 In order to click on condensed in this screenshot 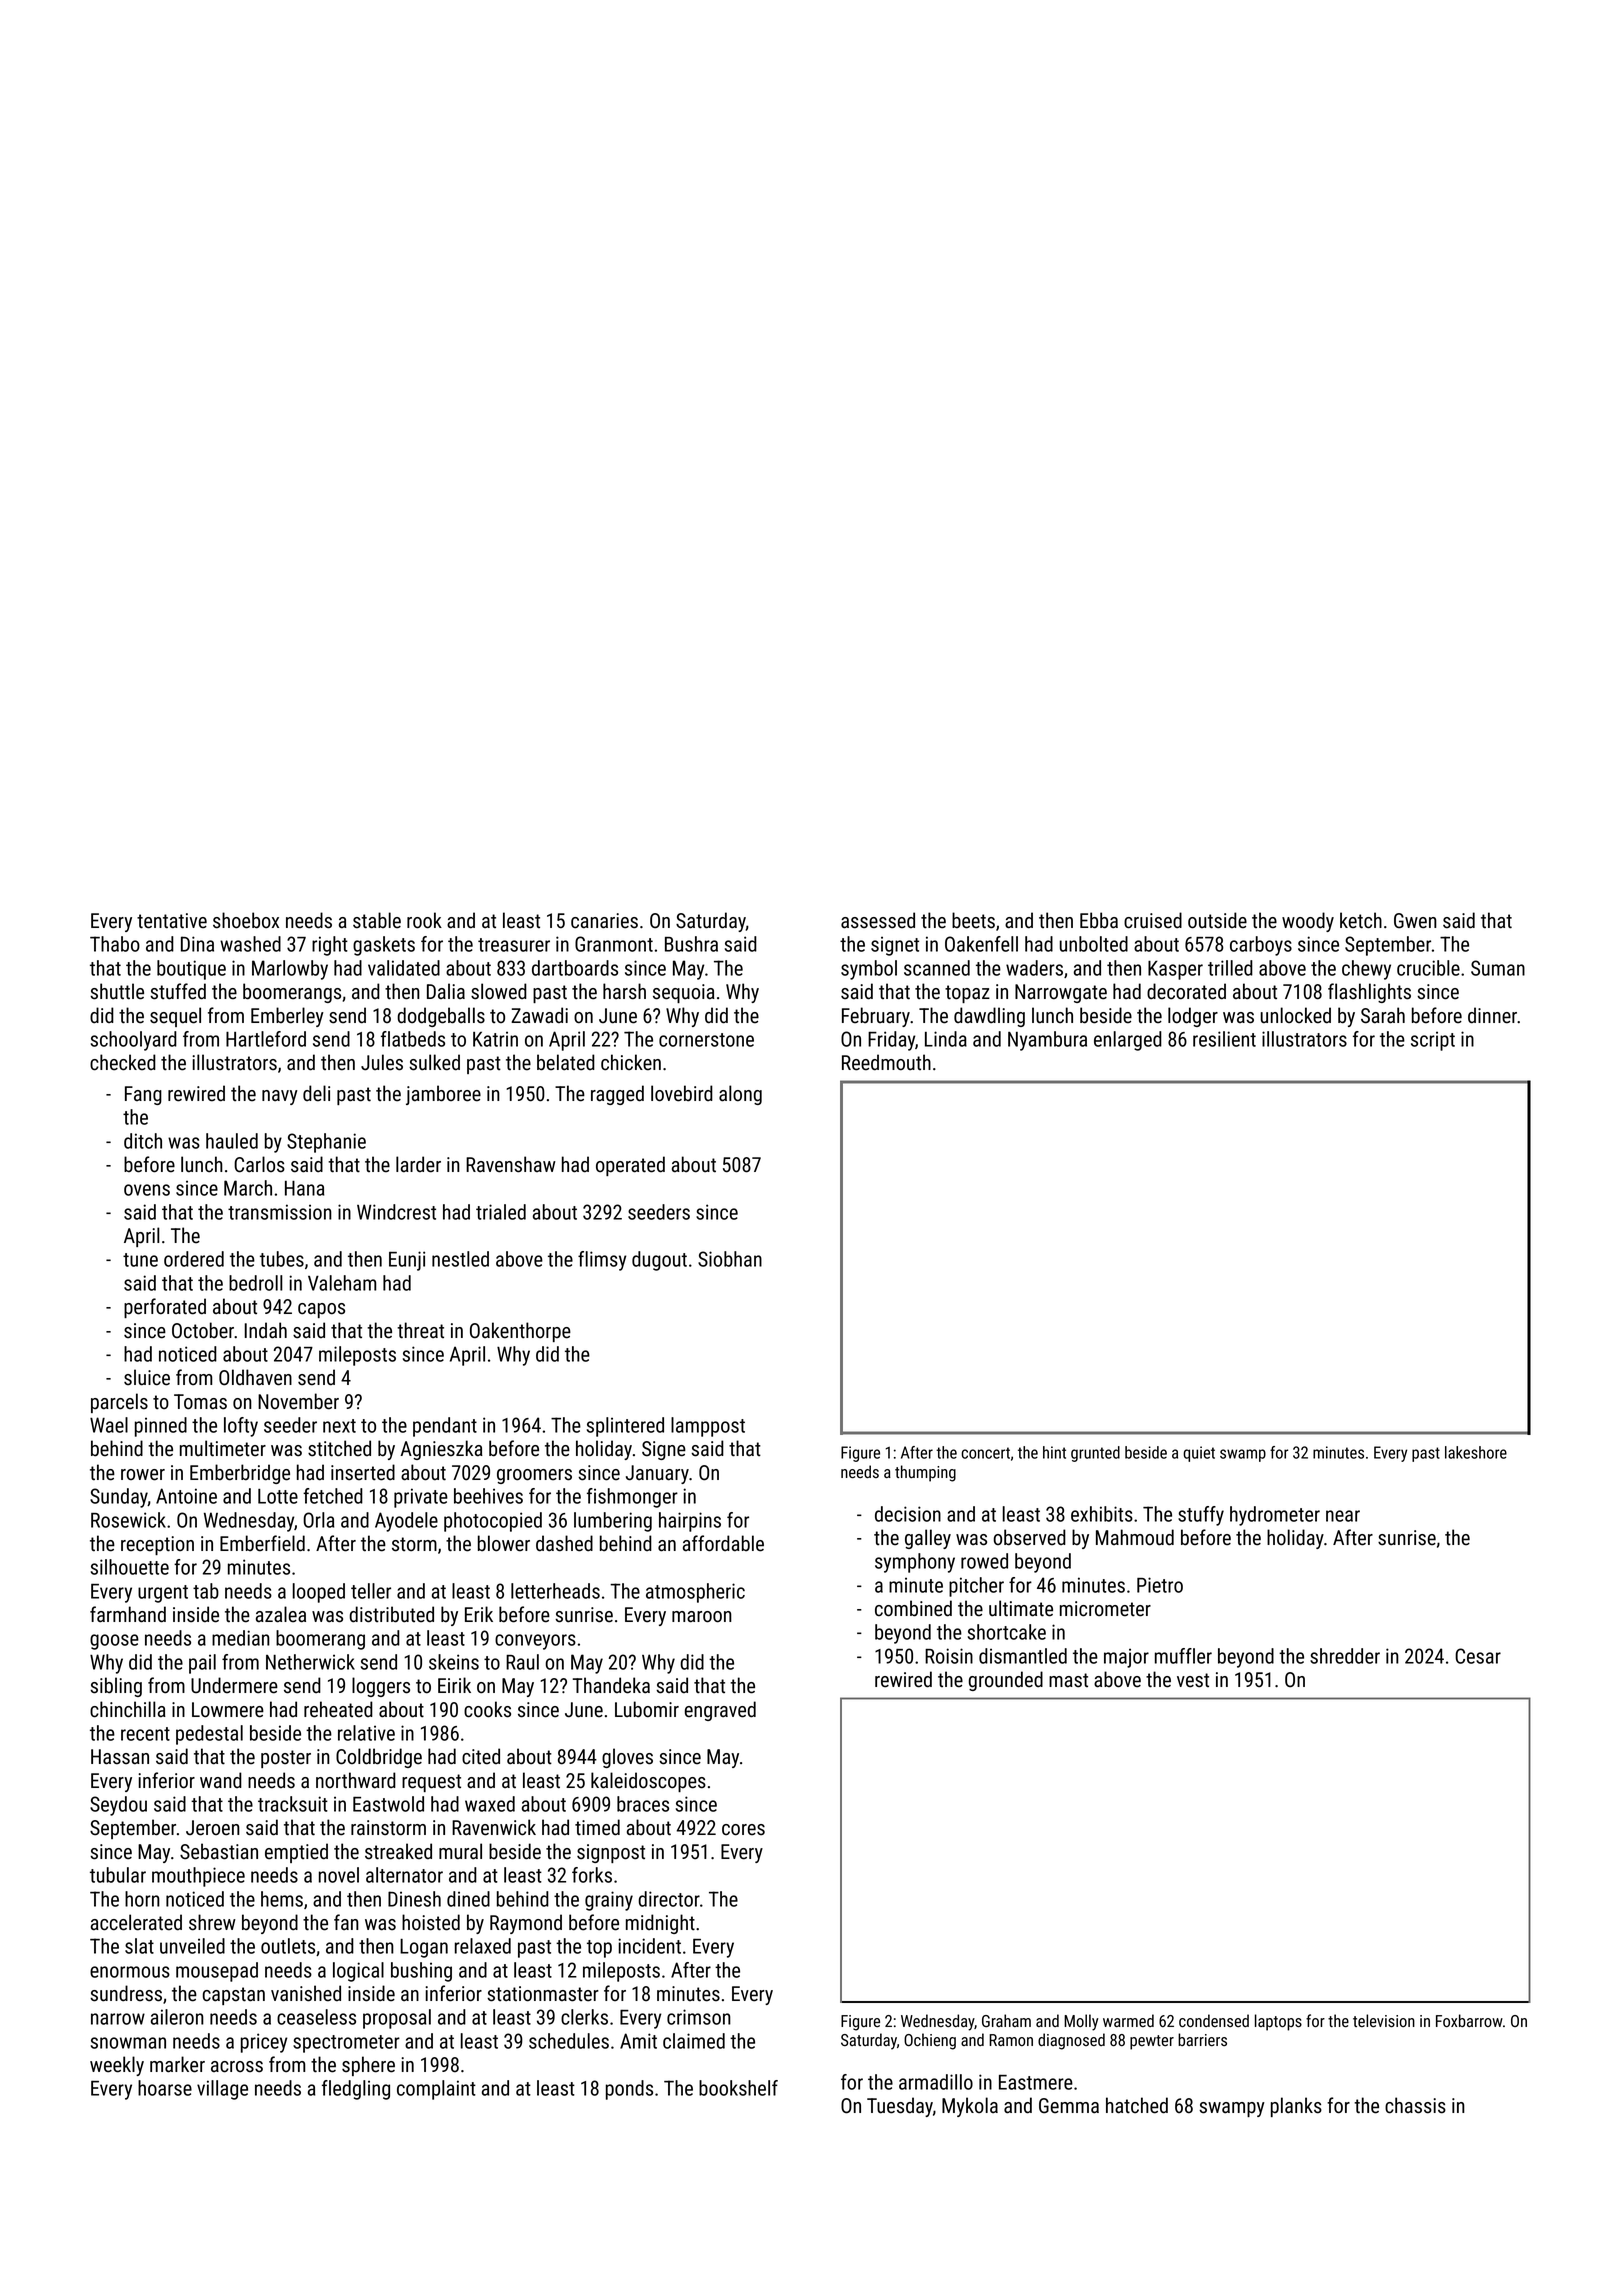, I will do `click(1214, 2020)`.
